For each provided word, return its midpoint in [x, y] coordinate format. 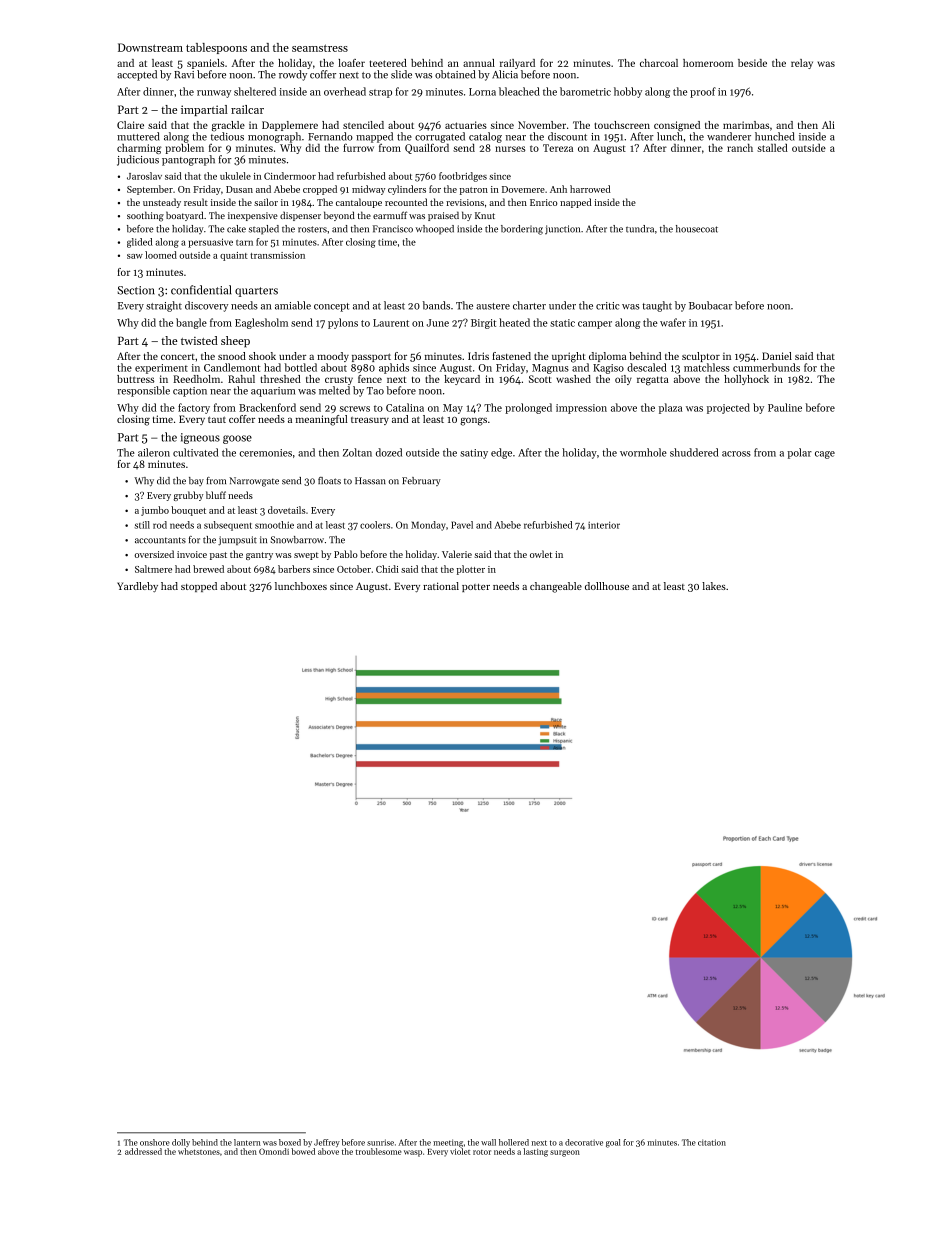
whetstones [199, 1151]
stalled [772, 148]
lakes [714, 586]
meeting [448, 1143]
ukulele [235, 176]
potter [476, 587]
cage [825, 455]
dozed [389, 452]
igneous [200, 438]
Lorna [482, 92]
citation [712, 1142]
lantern [247, 1142]
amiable [293, 305]
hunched [775, 136]
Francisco [393, 229]
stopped [199, 587]
